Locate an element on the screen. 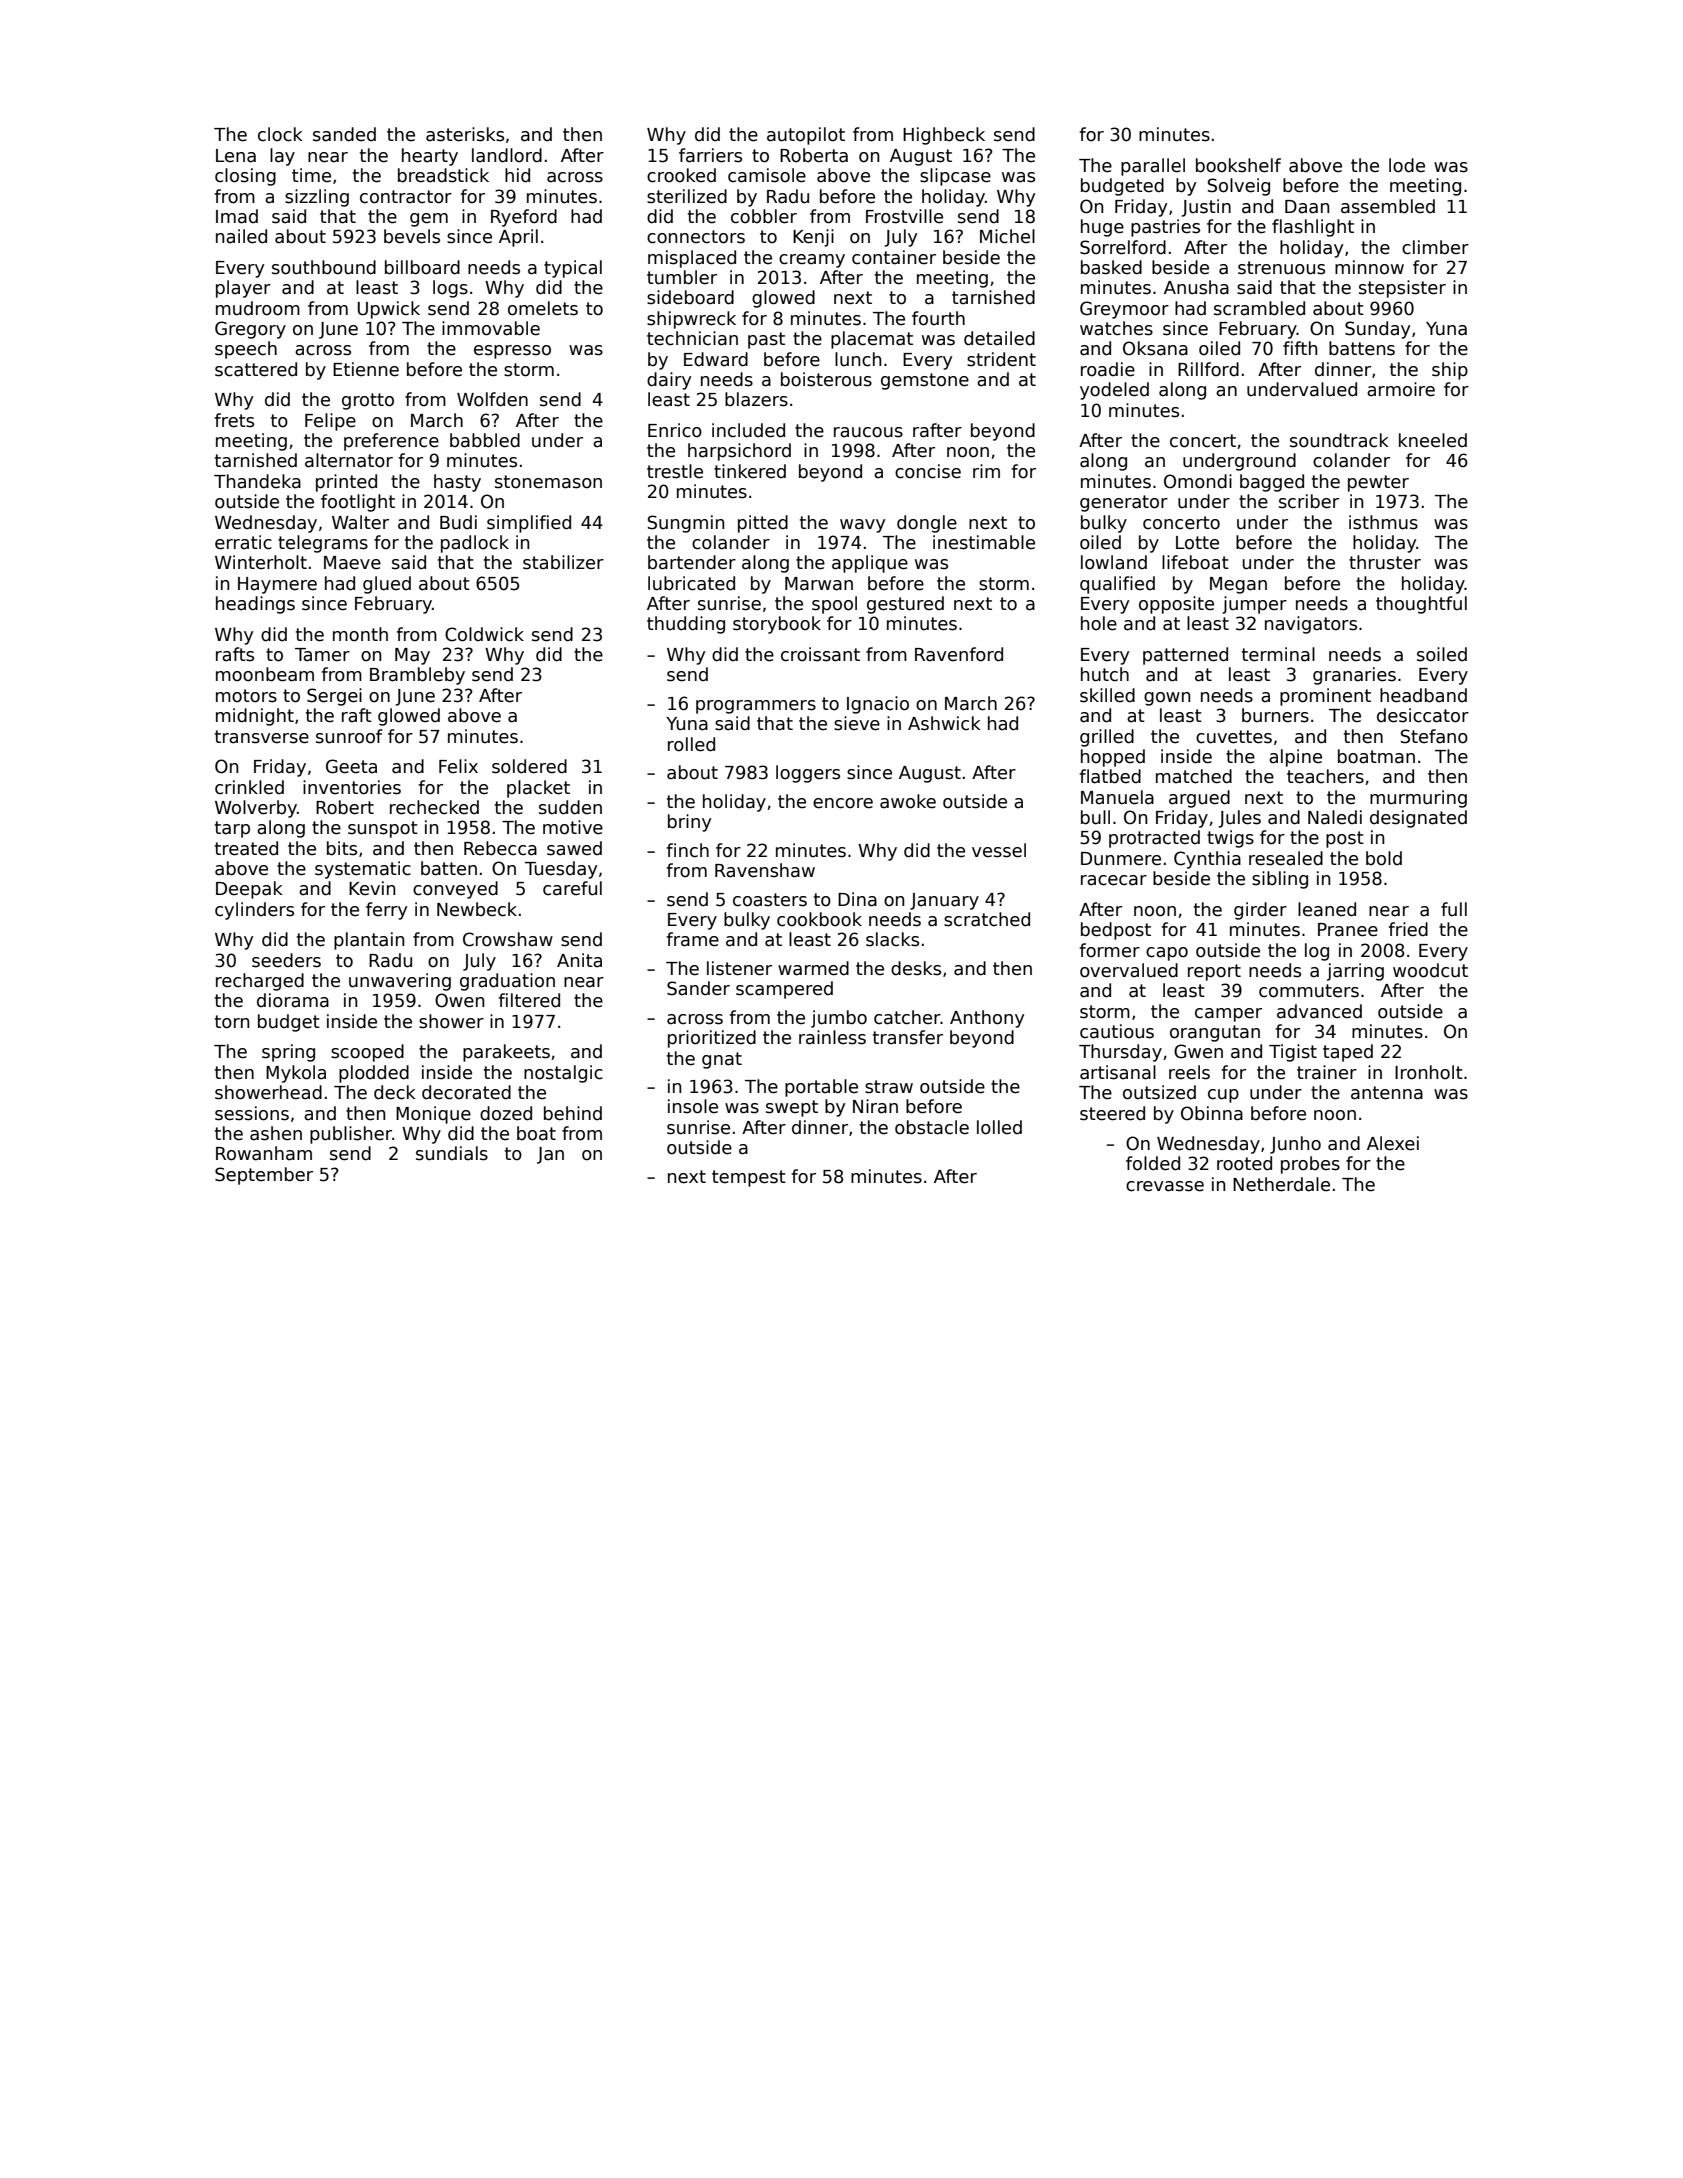 Image resolution: width=1683 pixels, height=2178 pixels. desiccator is located at coordinates (1423, 715).
